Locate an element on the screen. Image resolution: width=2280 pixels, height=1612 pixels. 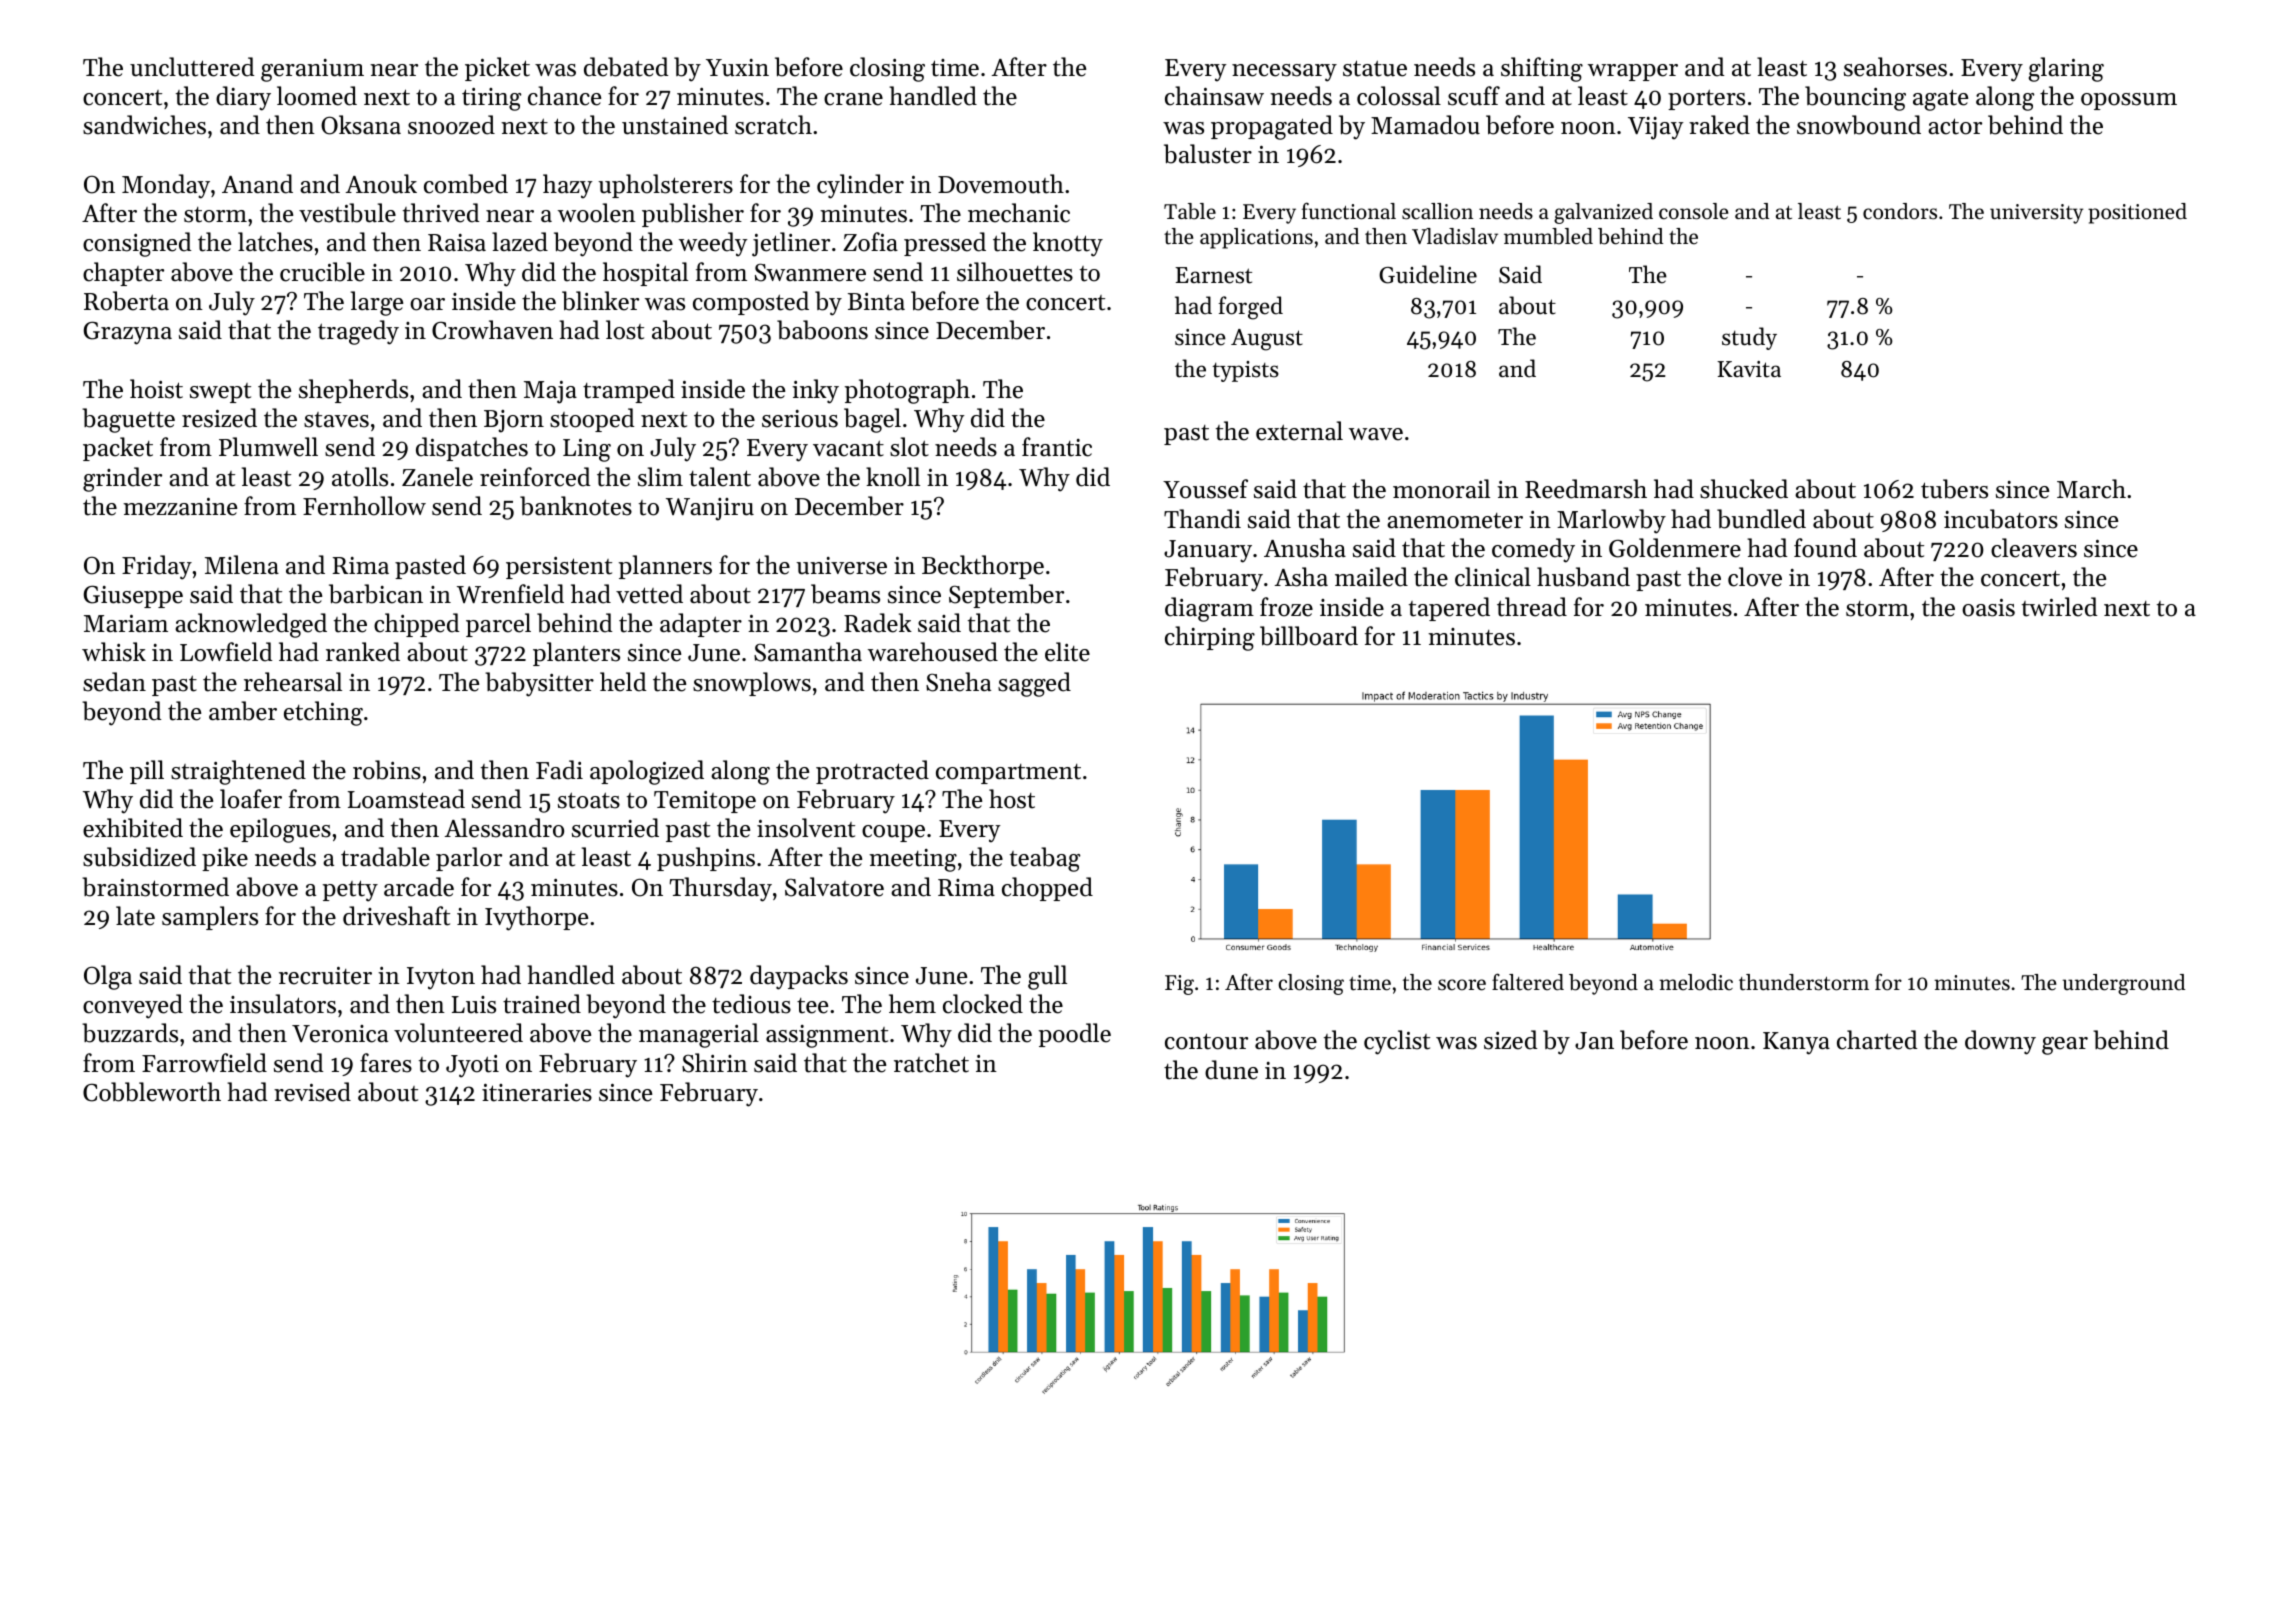
underground is located at coordinates (2124, 984).
